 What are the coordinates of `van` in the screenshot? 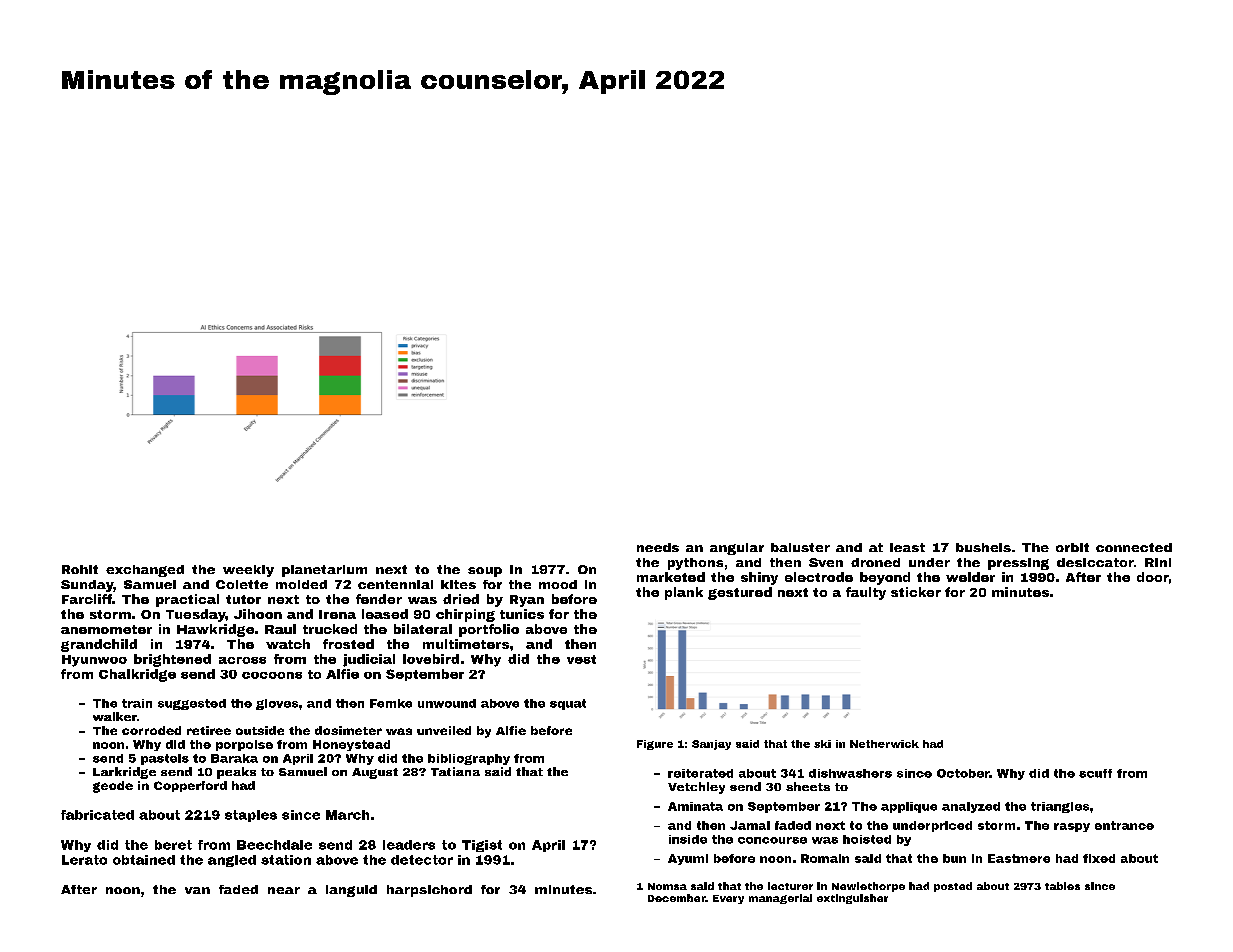 It's located at (197, 890).
